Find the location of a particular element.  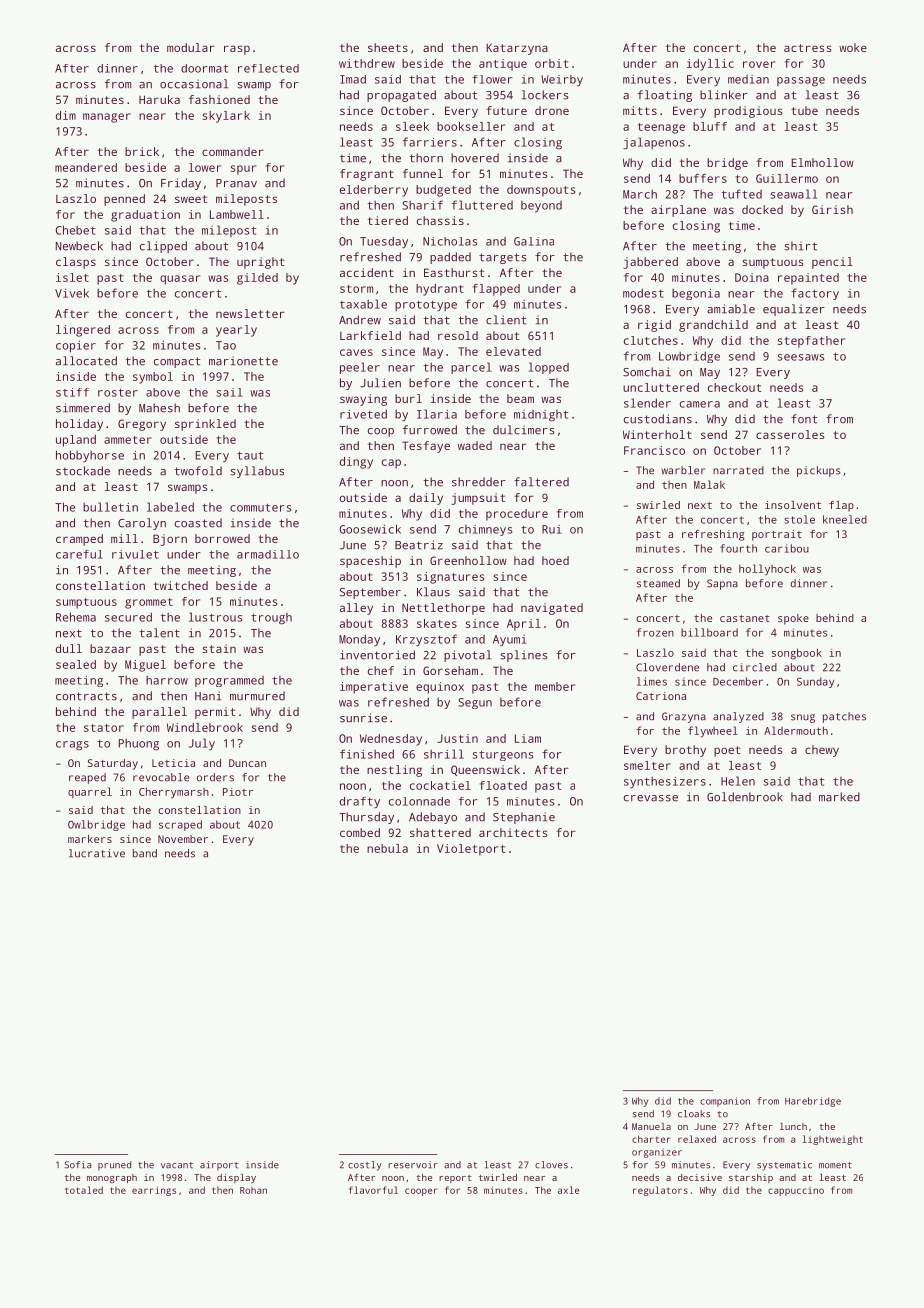

idyllic is located at coordinates (710, 65).
